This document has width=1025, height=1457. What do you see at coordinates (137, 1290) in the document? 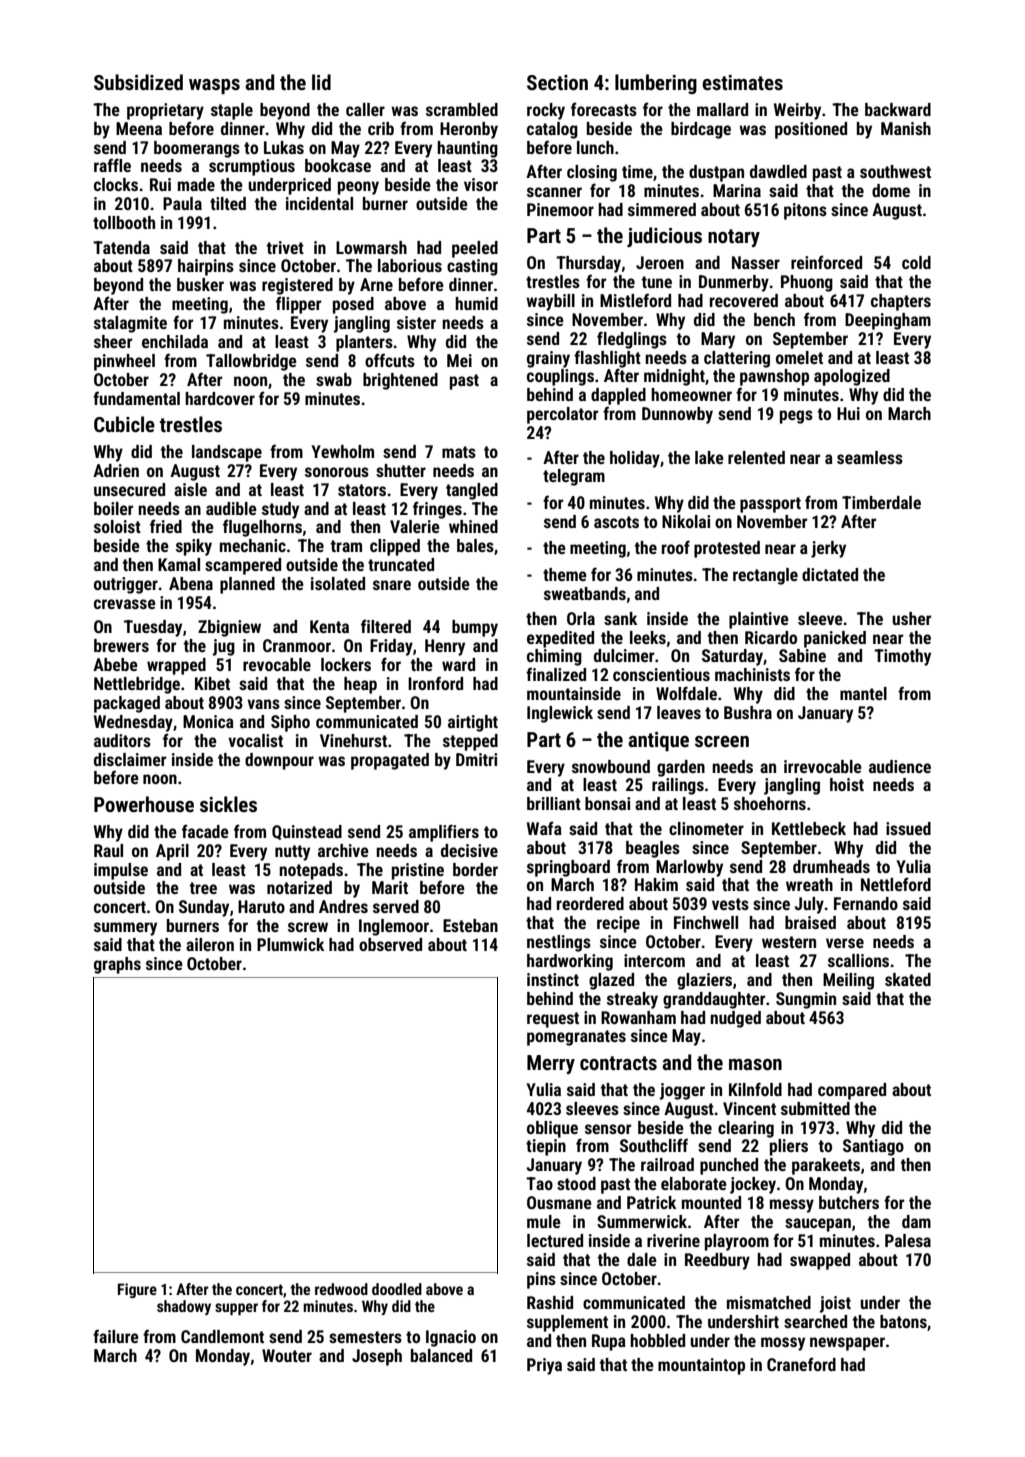
I see `Figure` at bounding box center [137, 1290].
